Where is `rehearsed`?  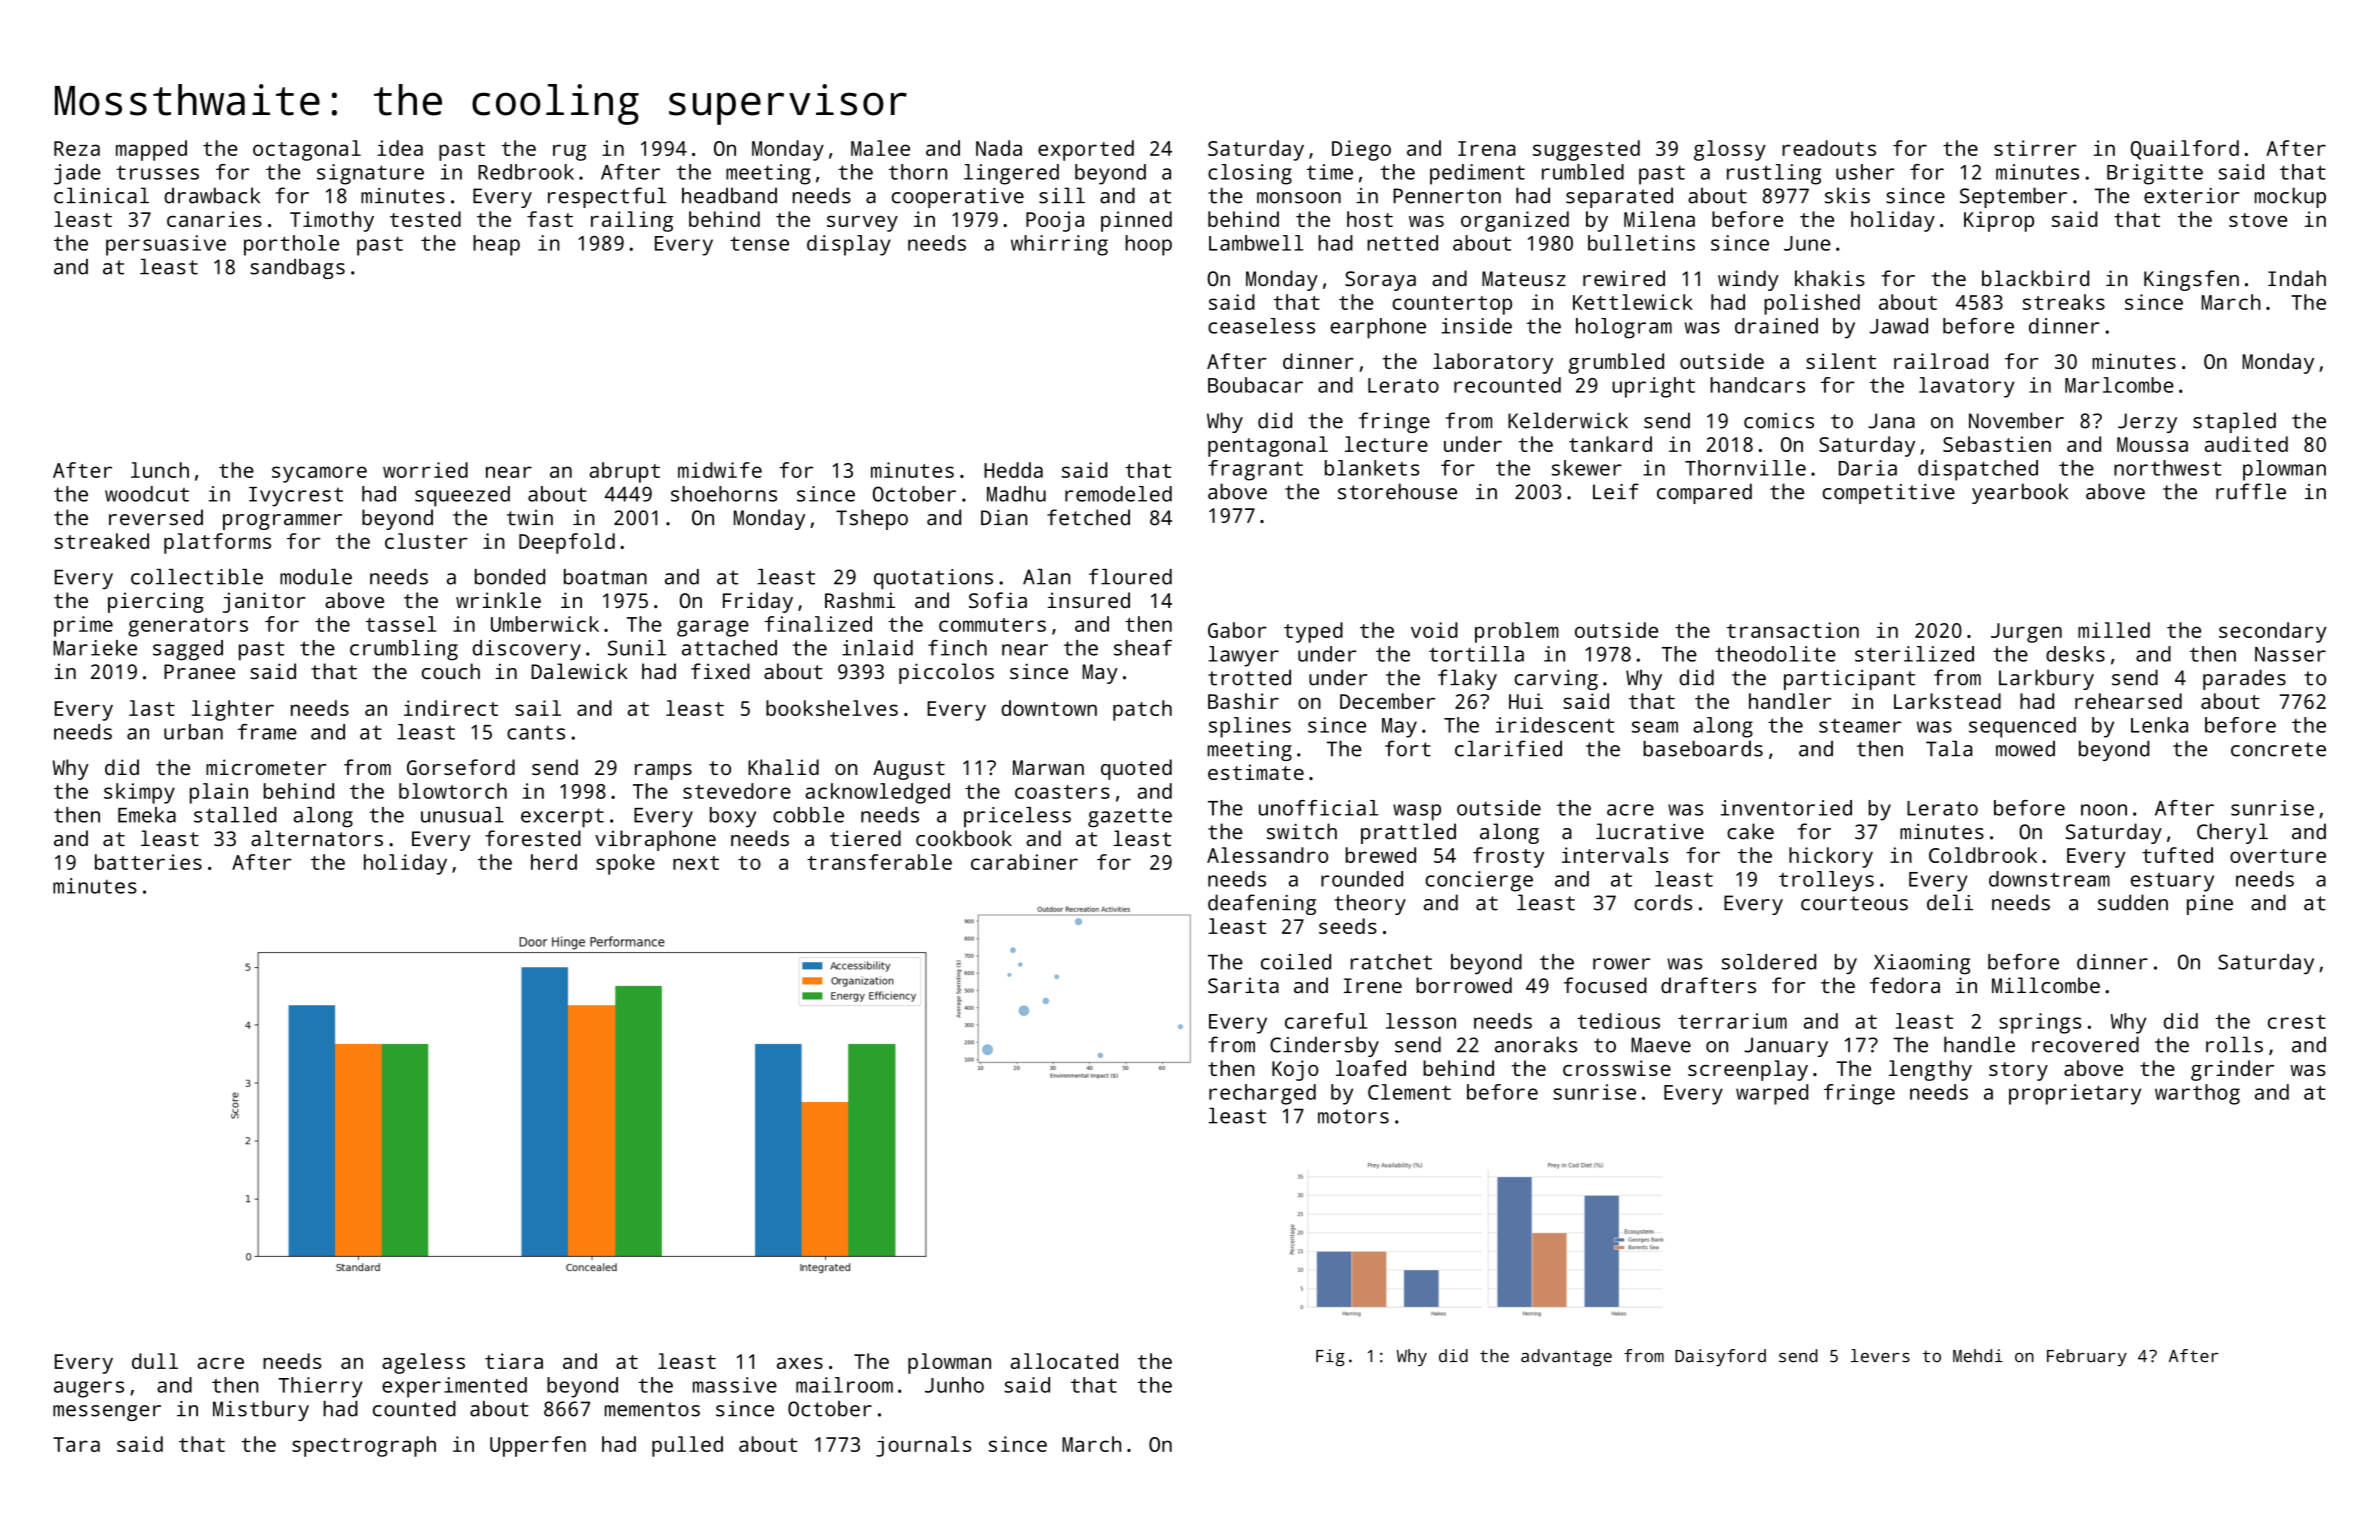 rehearsed is located at coordinates (2128, 701).
